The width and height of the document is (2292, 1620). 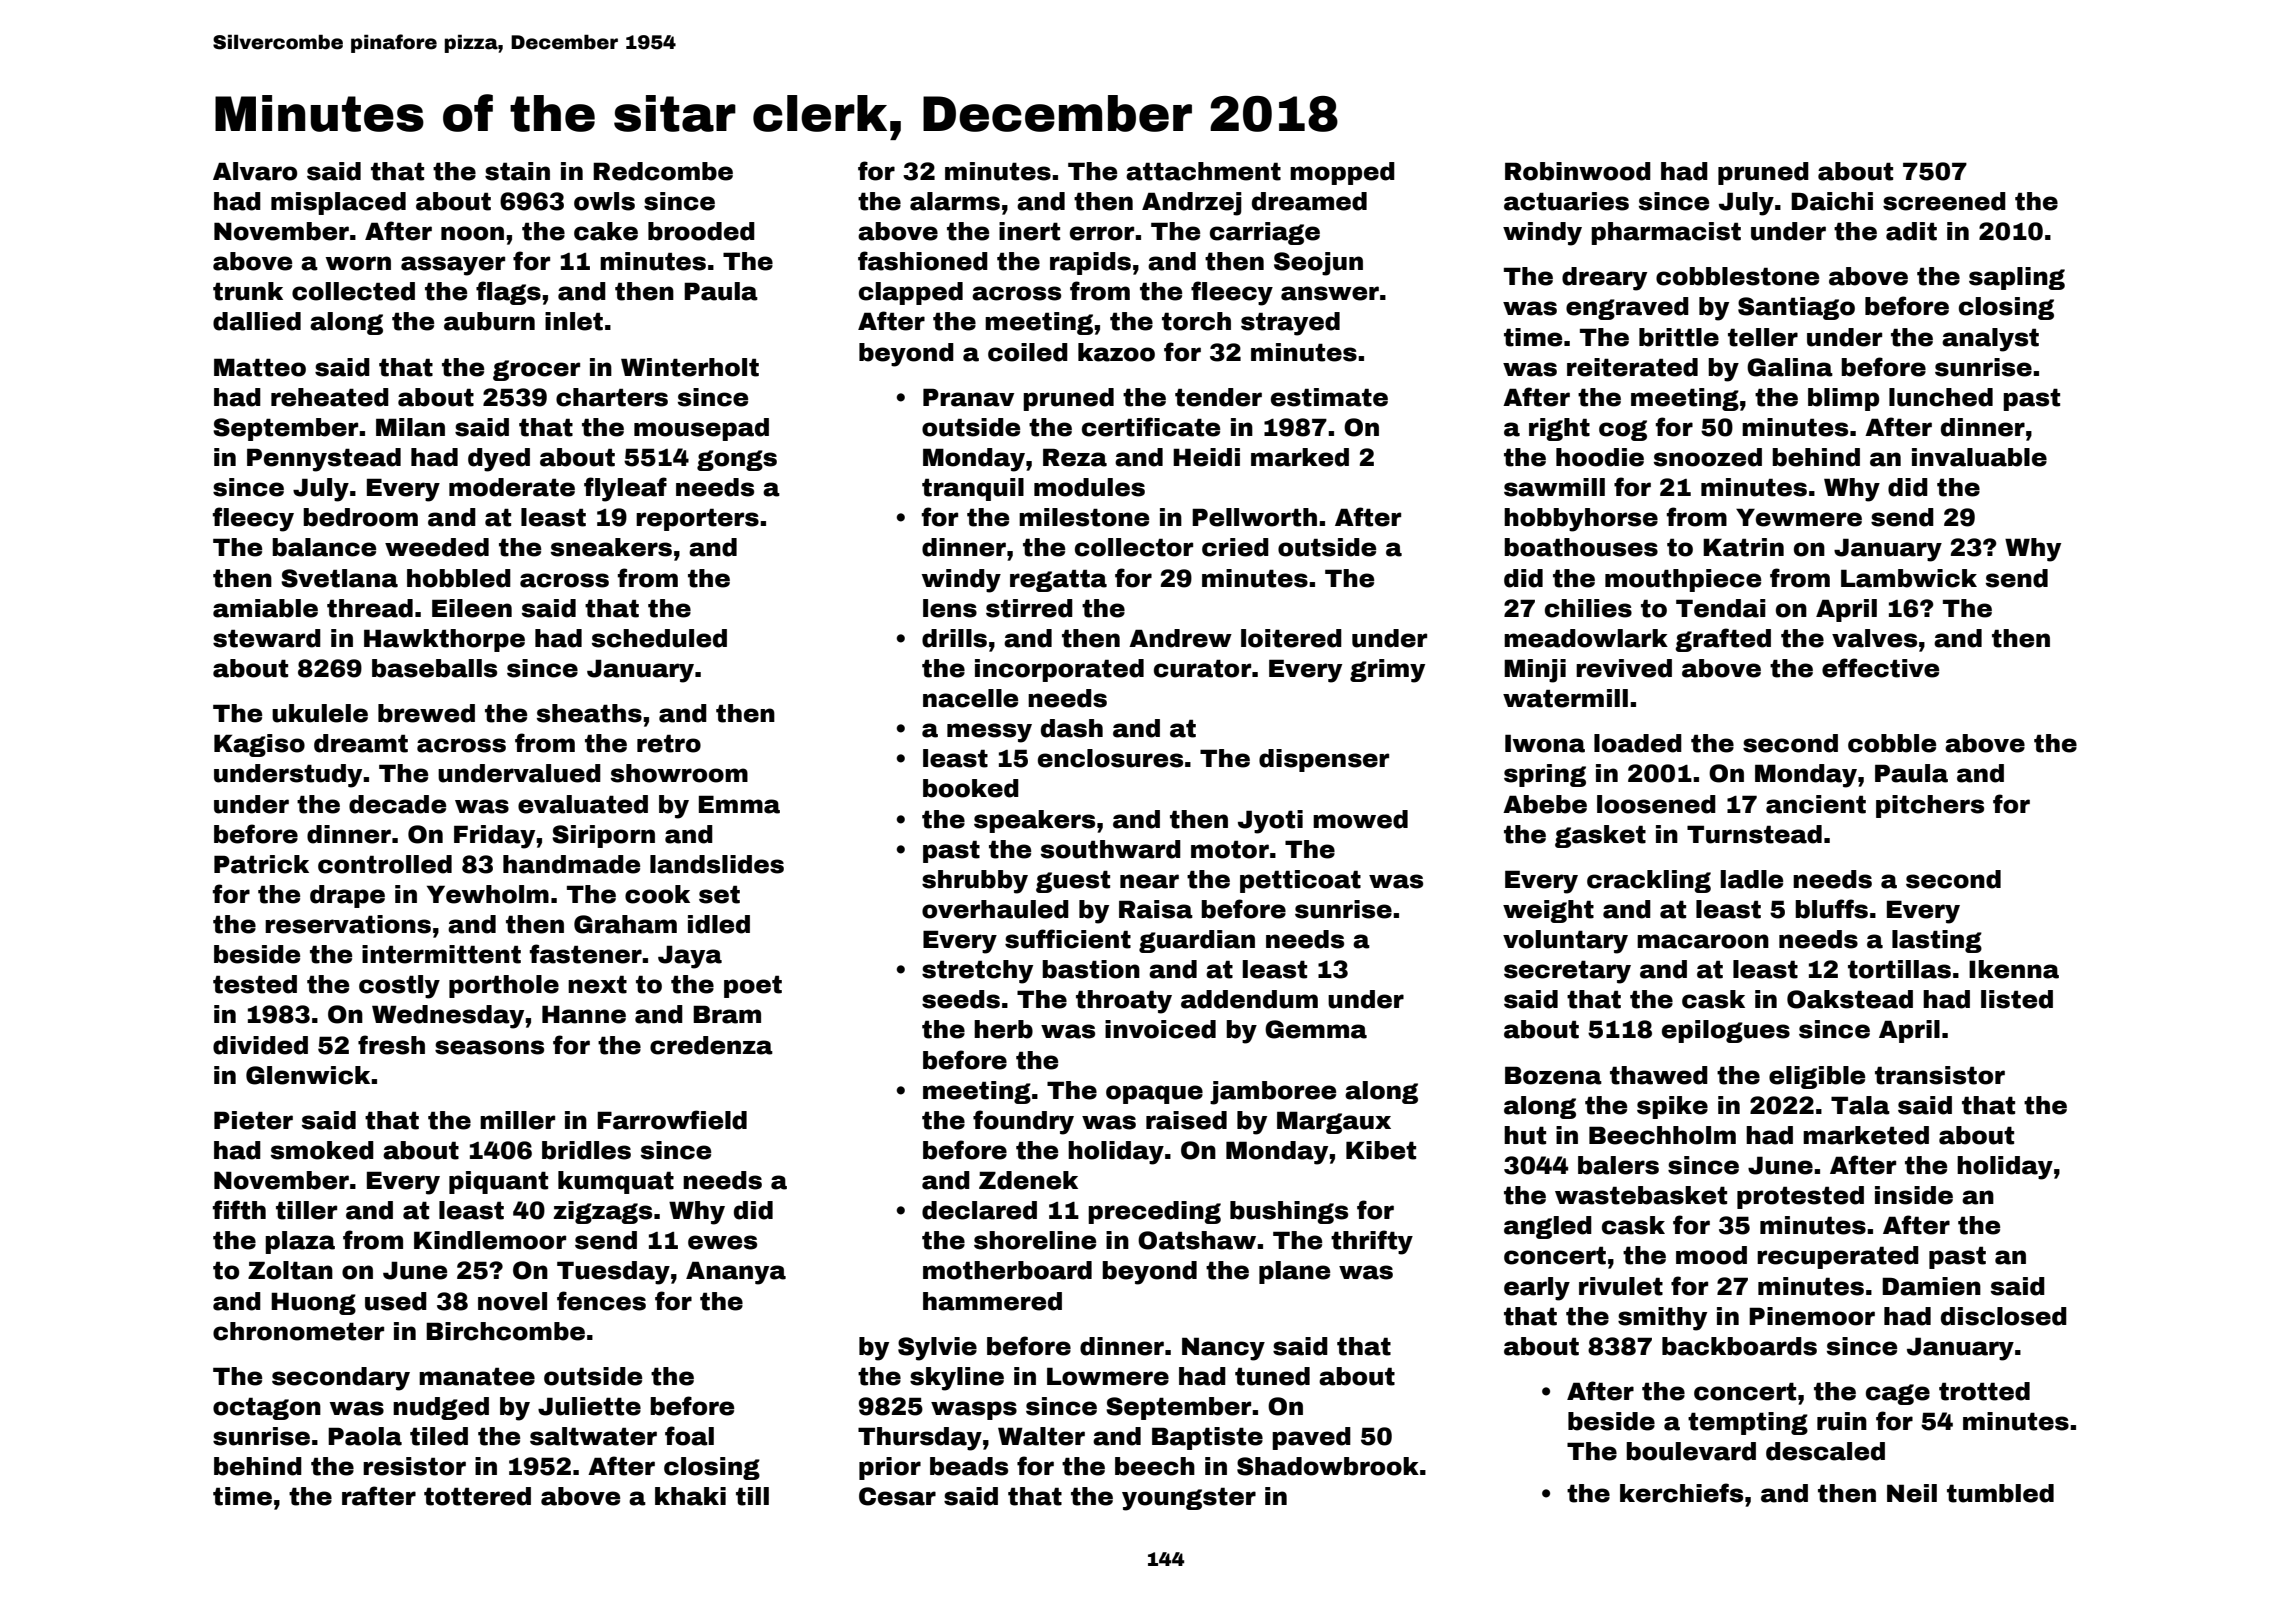 What do you see at coordinates (1940, 1075) in the document?
I see `transistor` at bounding box center [1940, 1075].
